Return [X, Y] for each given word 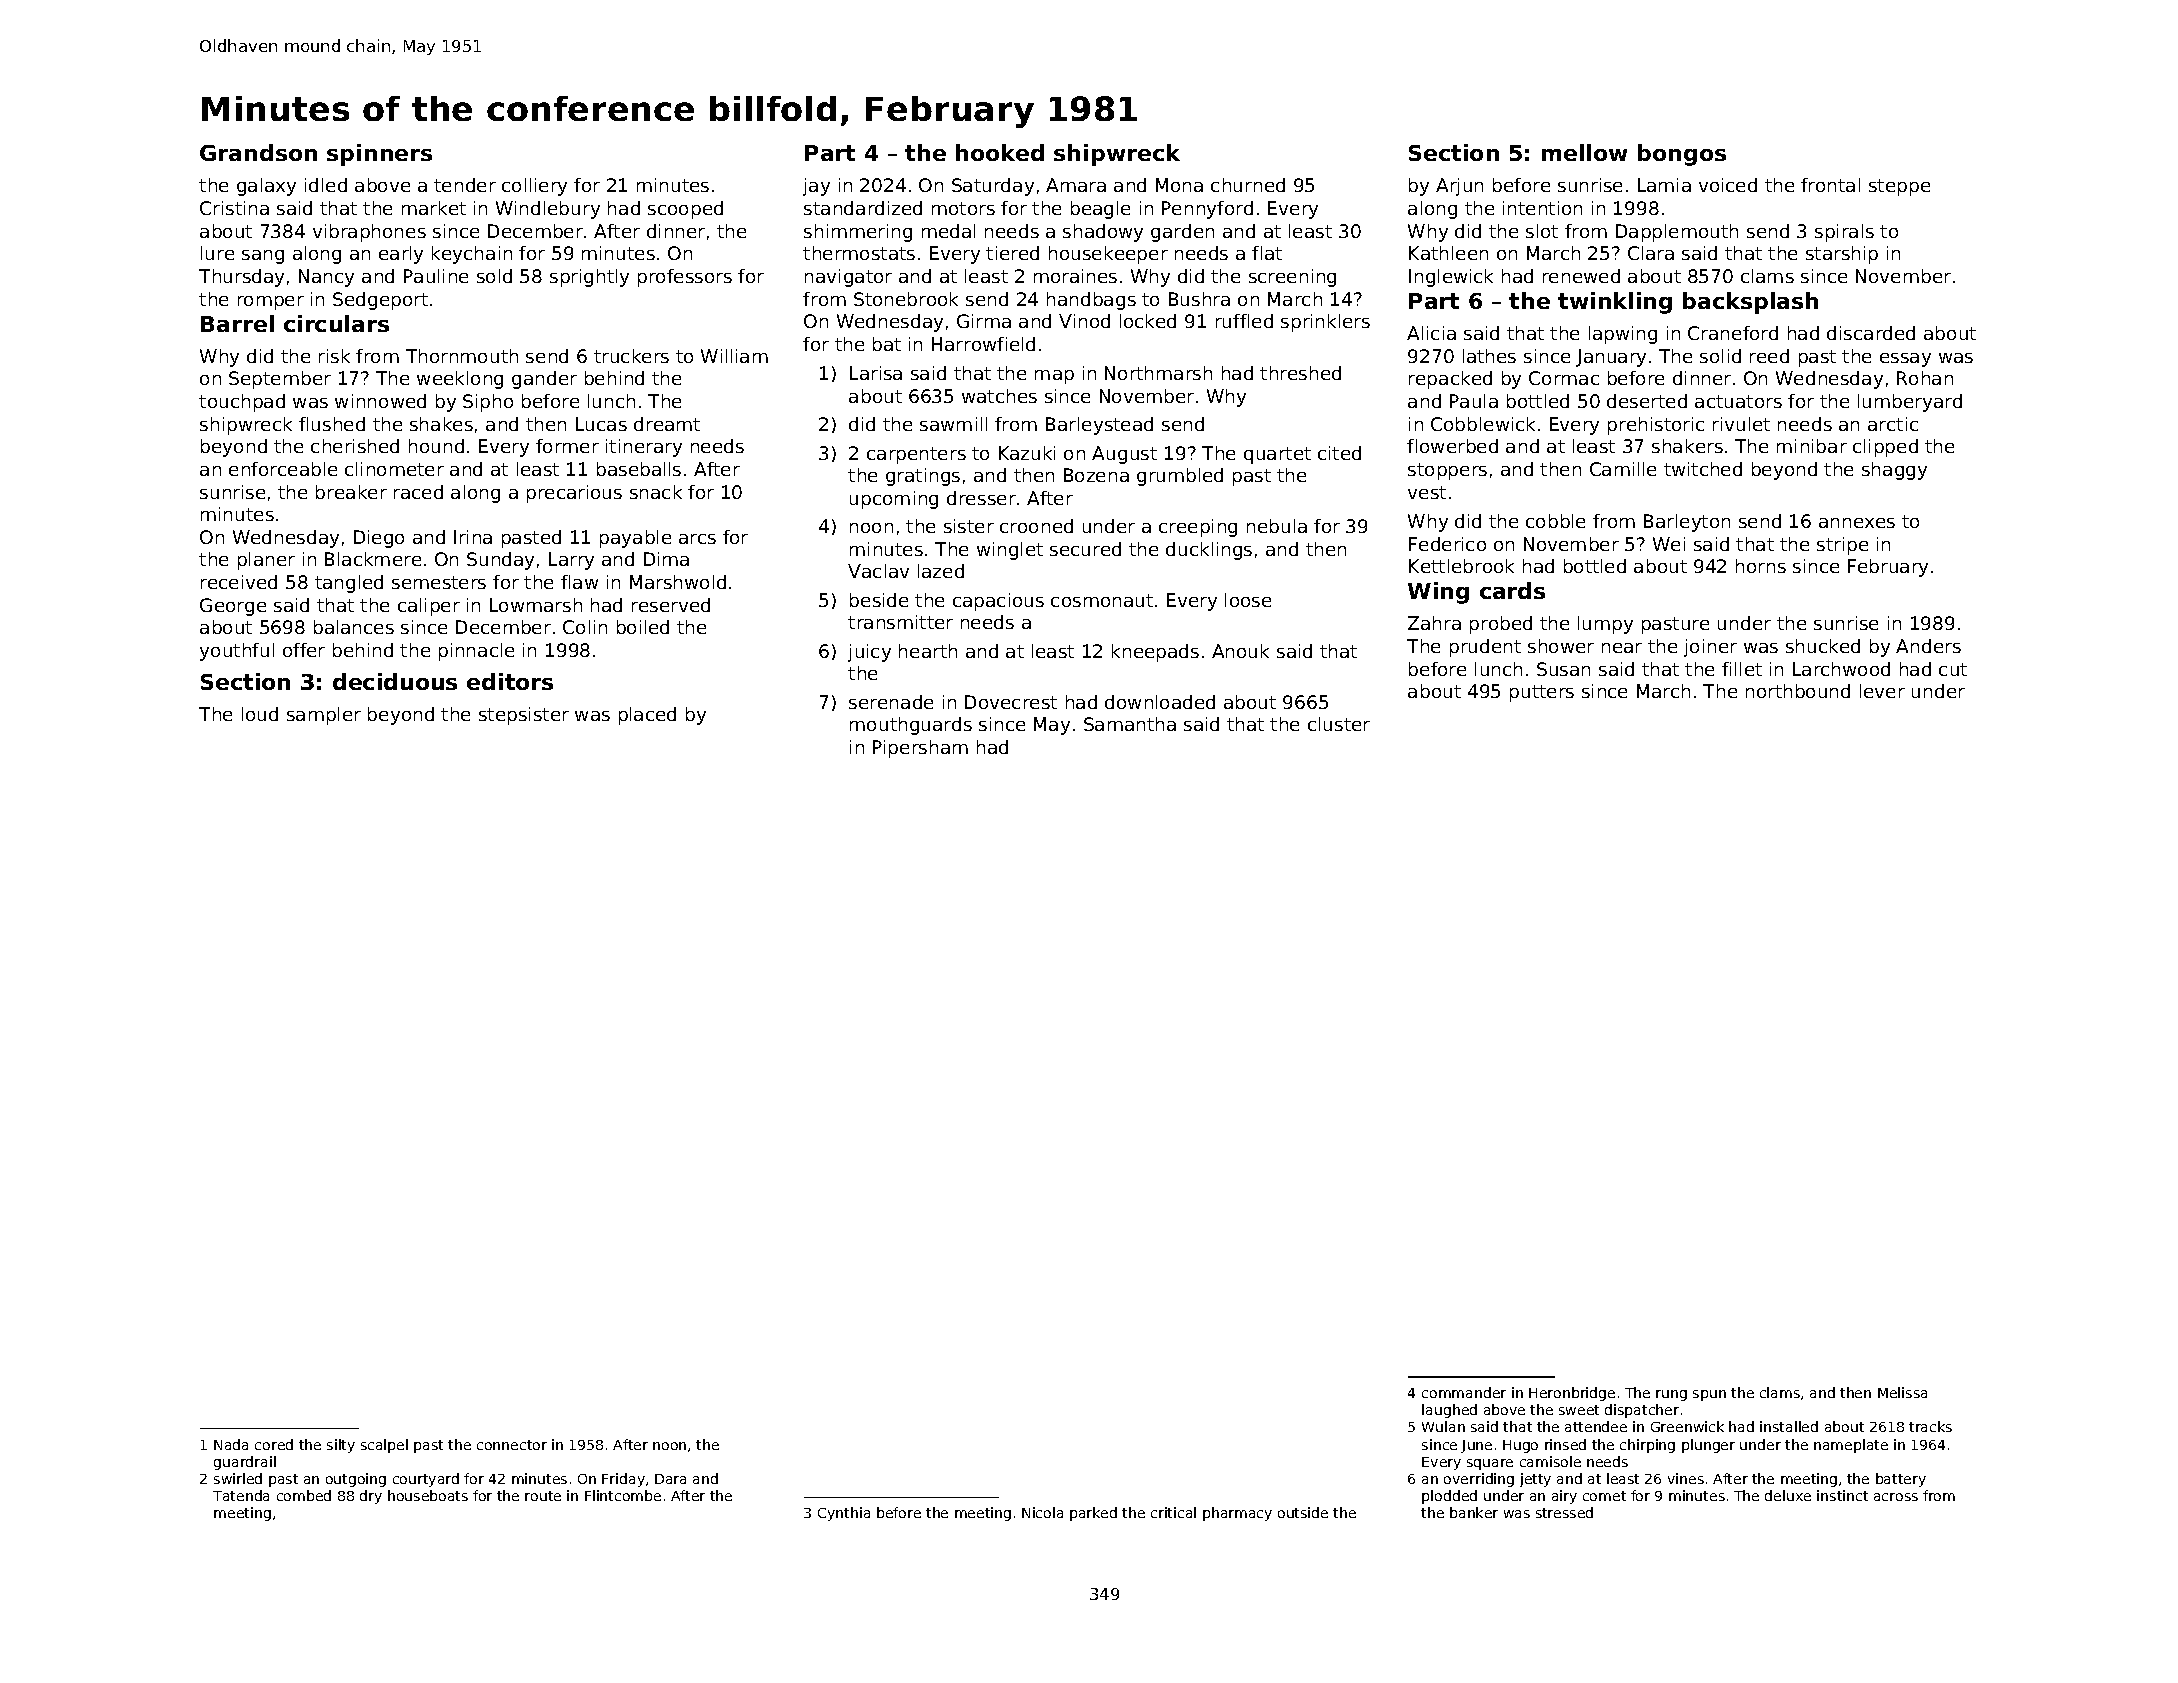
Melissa [1902, 1392]
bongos [1682, 155]
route [543, 1496]
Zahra [1434, 623]
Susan [1563, 669]
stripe [1842, 546]
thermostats [859, 253]
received [239, 582]
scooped [685, 210]
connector [512, 1445]
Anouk [1240, 651]
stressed [1564, 1512]
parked [1093, 1514]
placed [647, 716]
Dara [670, 1479]
